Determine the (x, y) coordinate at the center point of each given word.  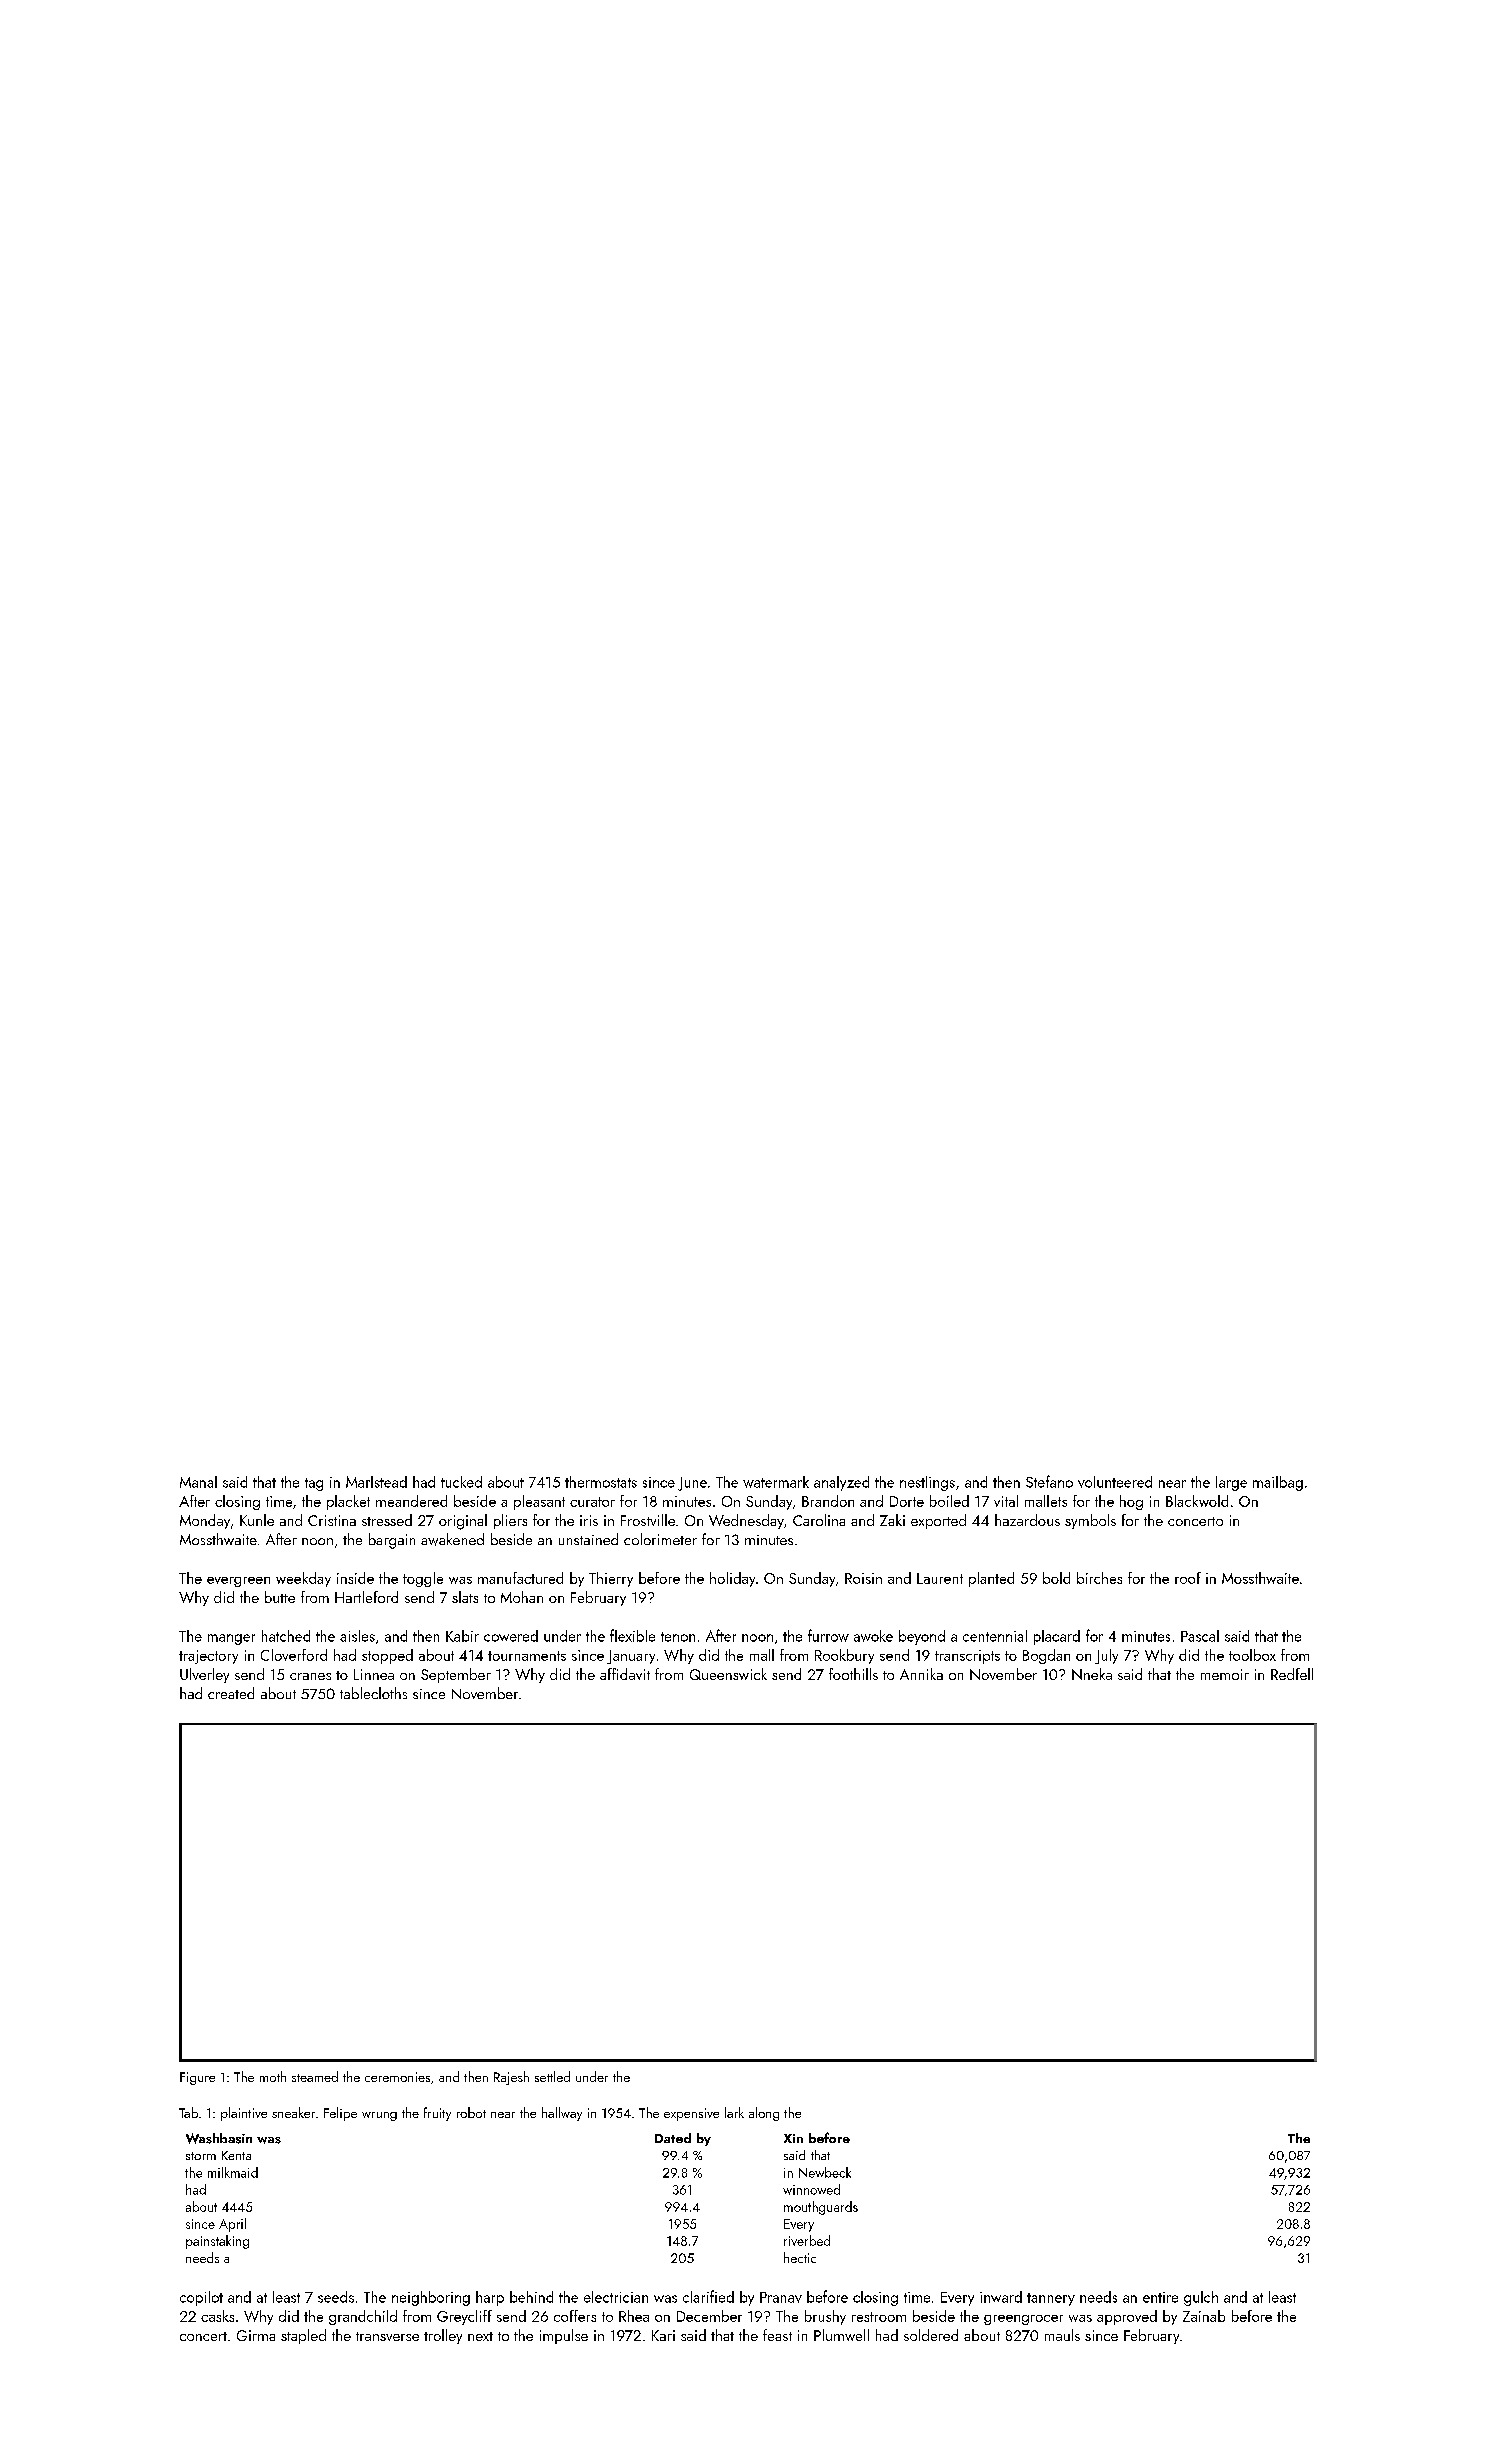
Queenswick (728, 1674)
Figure (197, 2078)
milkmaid (233, 2172)
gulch (1201, 2298)
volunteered (1115, 1482)
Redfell (1292, 1674)
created (231, 1693)
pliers (510, 1521)
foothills (853, 1674)
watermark (776, 1482)
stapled (303, 2336)
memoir (1225, 1674)
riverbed (807, 2240)
